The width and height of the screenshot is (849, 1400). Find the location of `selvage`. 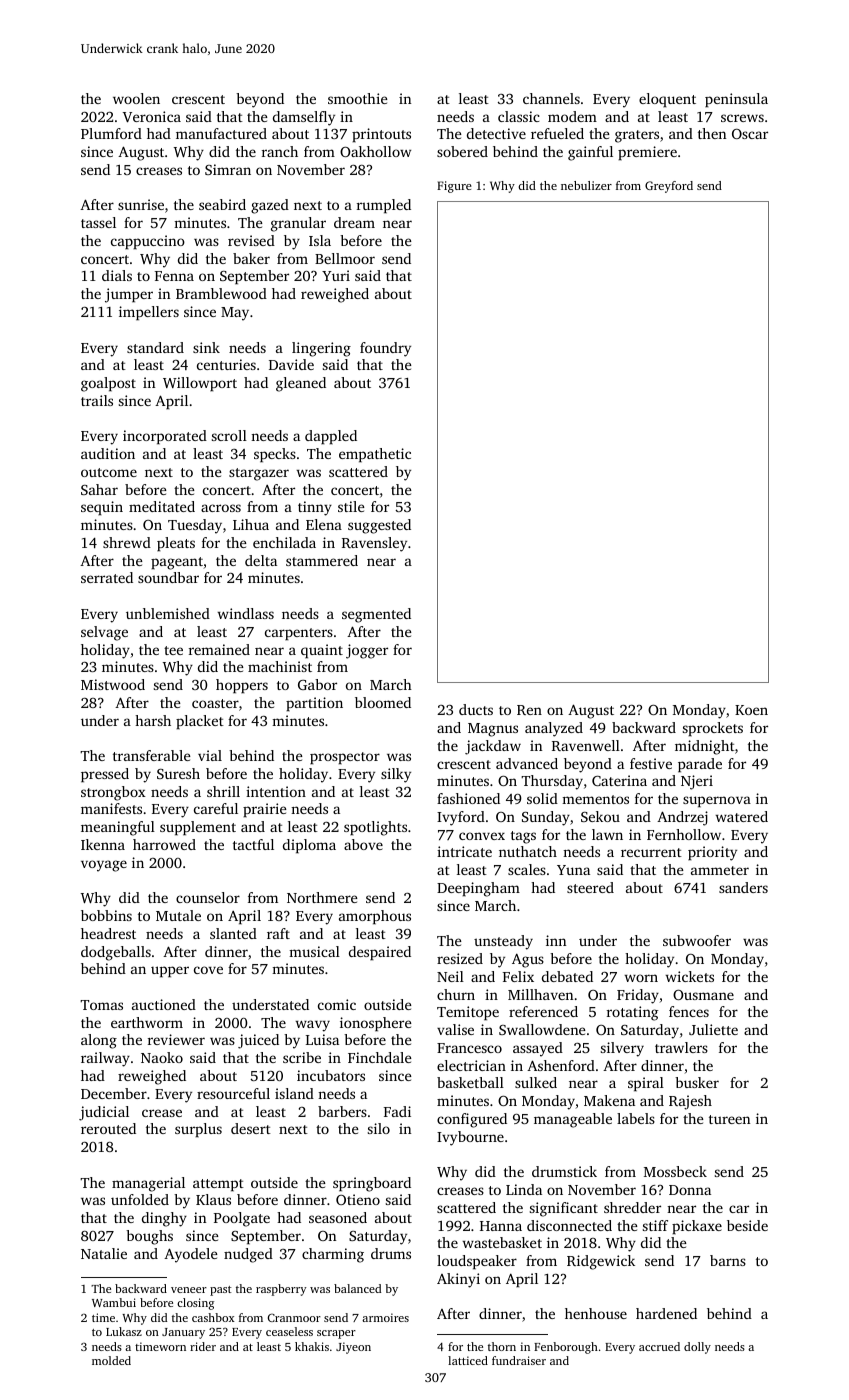

selvage is located at coordinates (104, 633).
